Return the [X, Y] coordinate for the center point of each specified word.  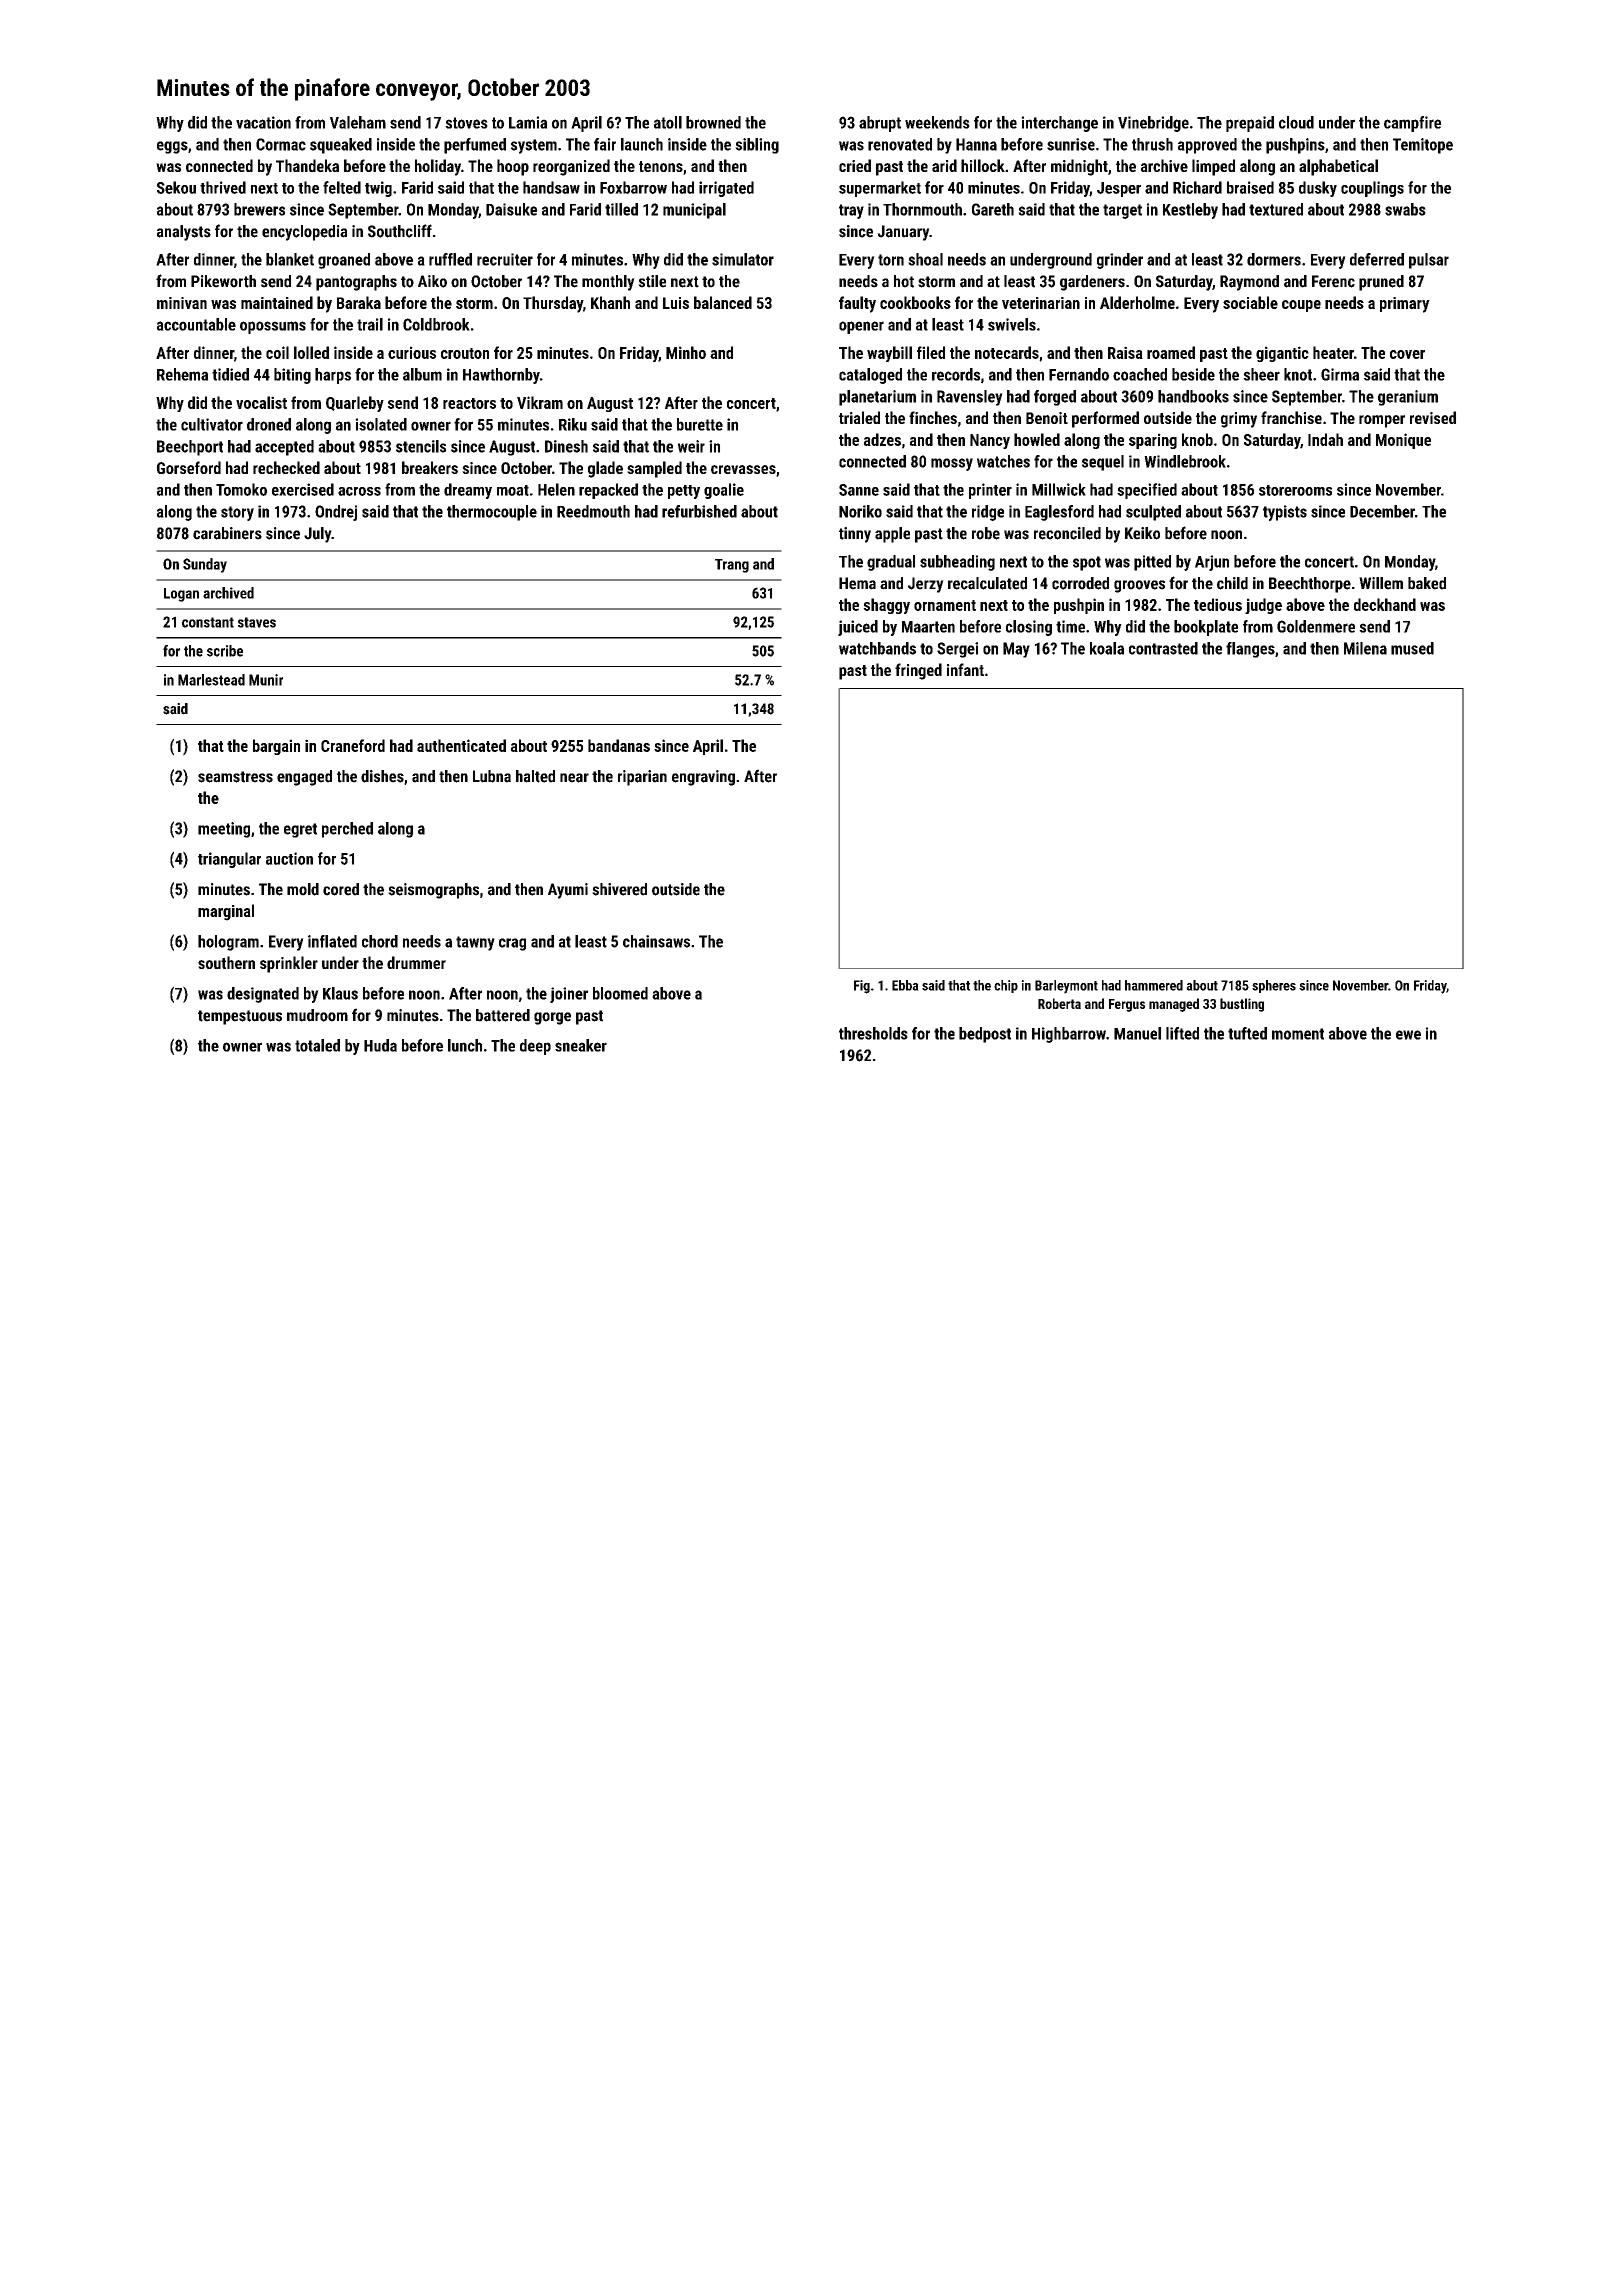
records [956, 374]
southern [226, 962]
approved [1207, 146]
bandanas [619, 745]
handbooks [1193, 396]
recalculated [987, 583]
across [359, 491]
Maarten [928, 627]
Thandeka [307, 165]
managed [1174, 1005]
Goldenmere [1316, 626]
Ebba [905, 985]
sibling [757, 146]
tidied [230, 374]
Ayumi [568, 891]
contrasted [1163, 648]
